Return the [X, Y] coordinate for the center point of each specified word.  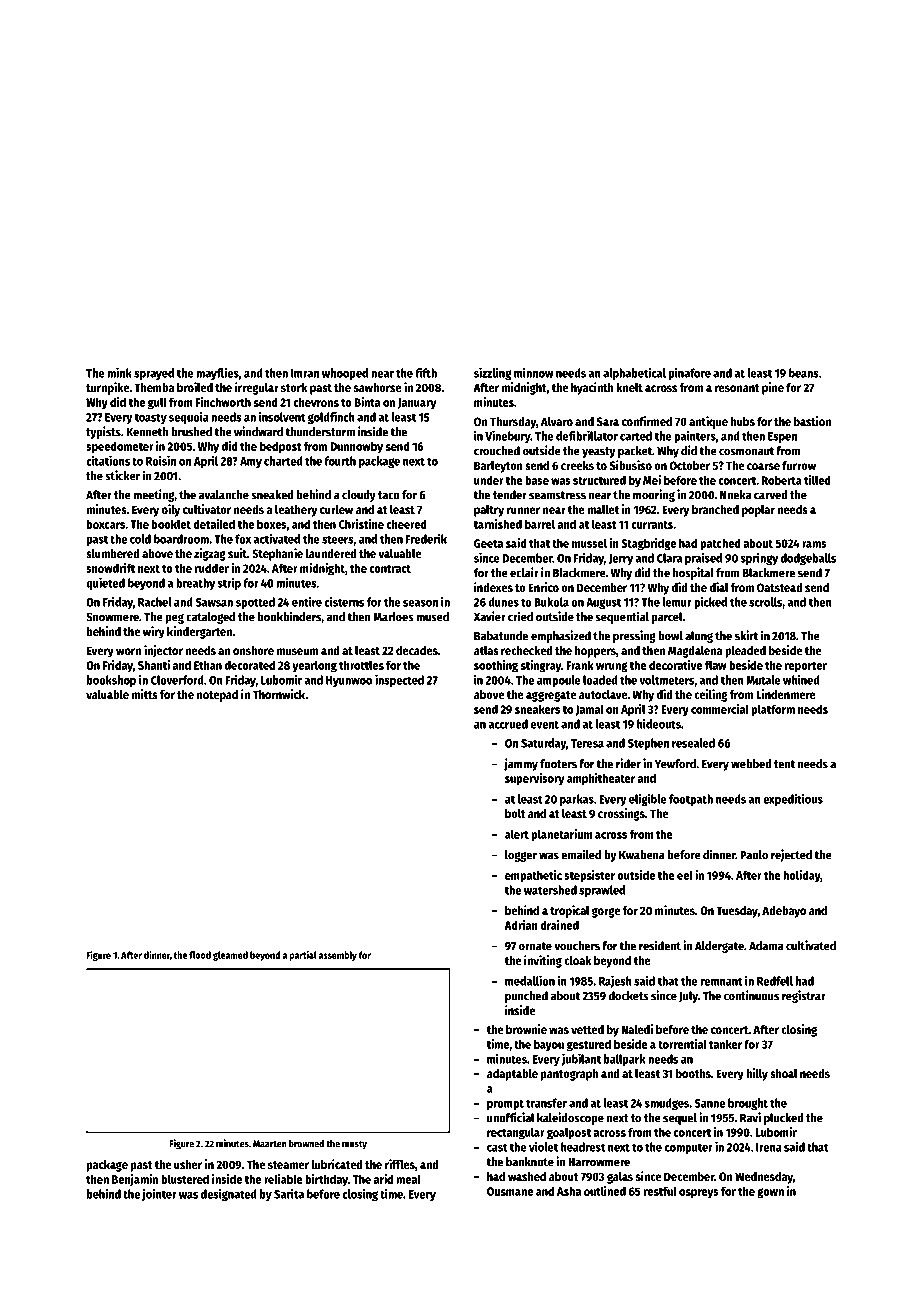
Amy [251, 462]
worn [128, 651]
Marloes [393, 617]
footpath [691, 800]
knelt [630, 387]
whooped [345, 374]
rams [814, 544]
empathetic [533, 876]
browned [306, 1144]
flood [200, 955]
